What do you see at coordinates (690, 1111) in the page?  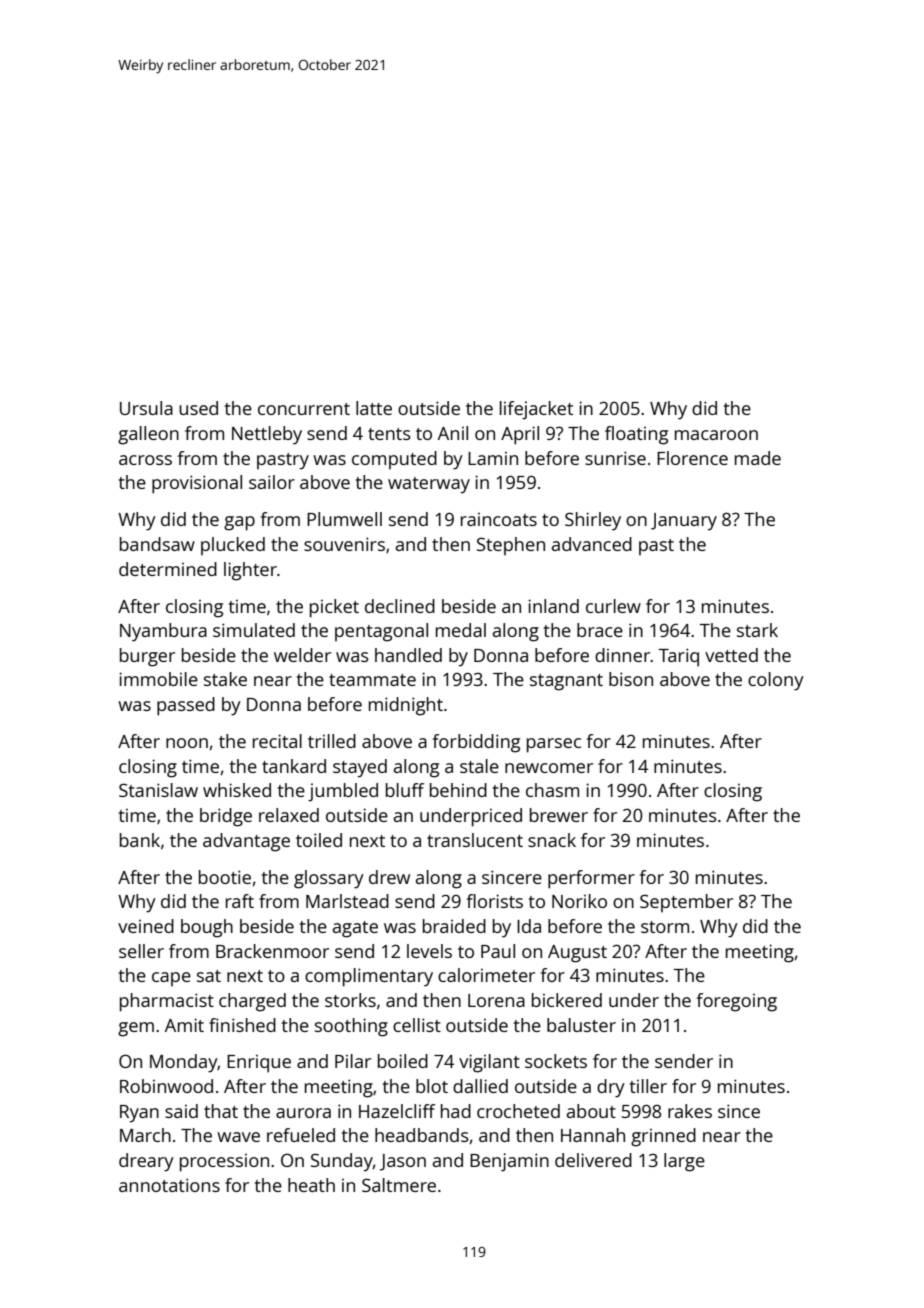 I see `rakes` at bounding box center [690, 1111].
